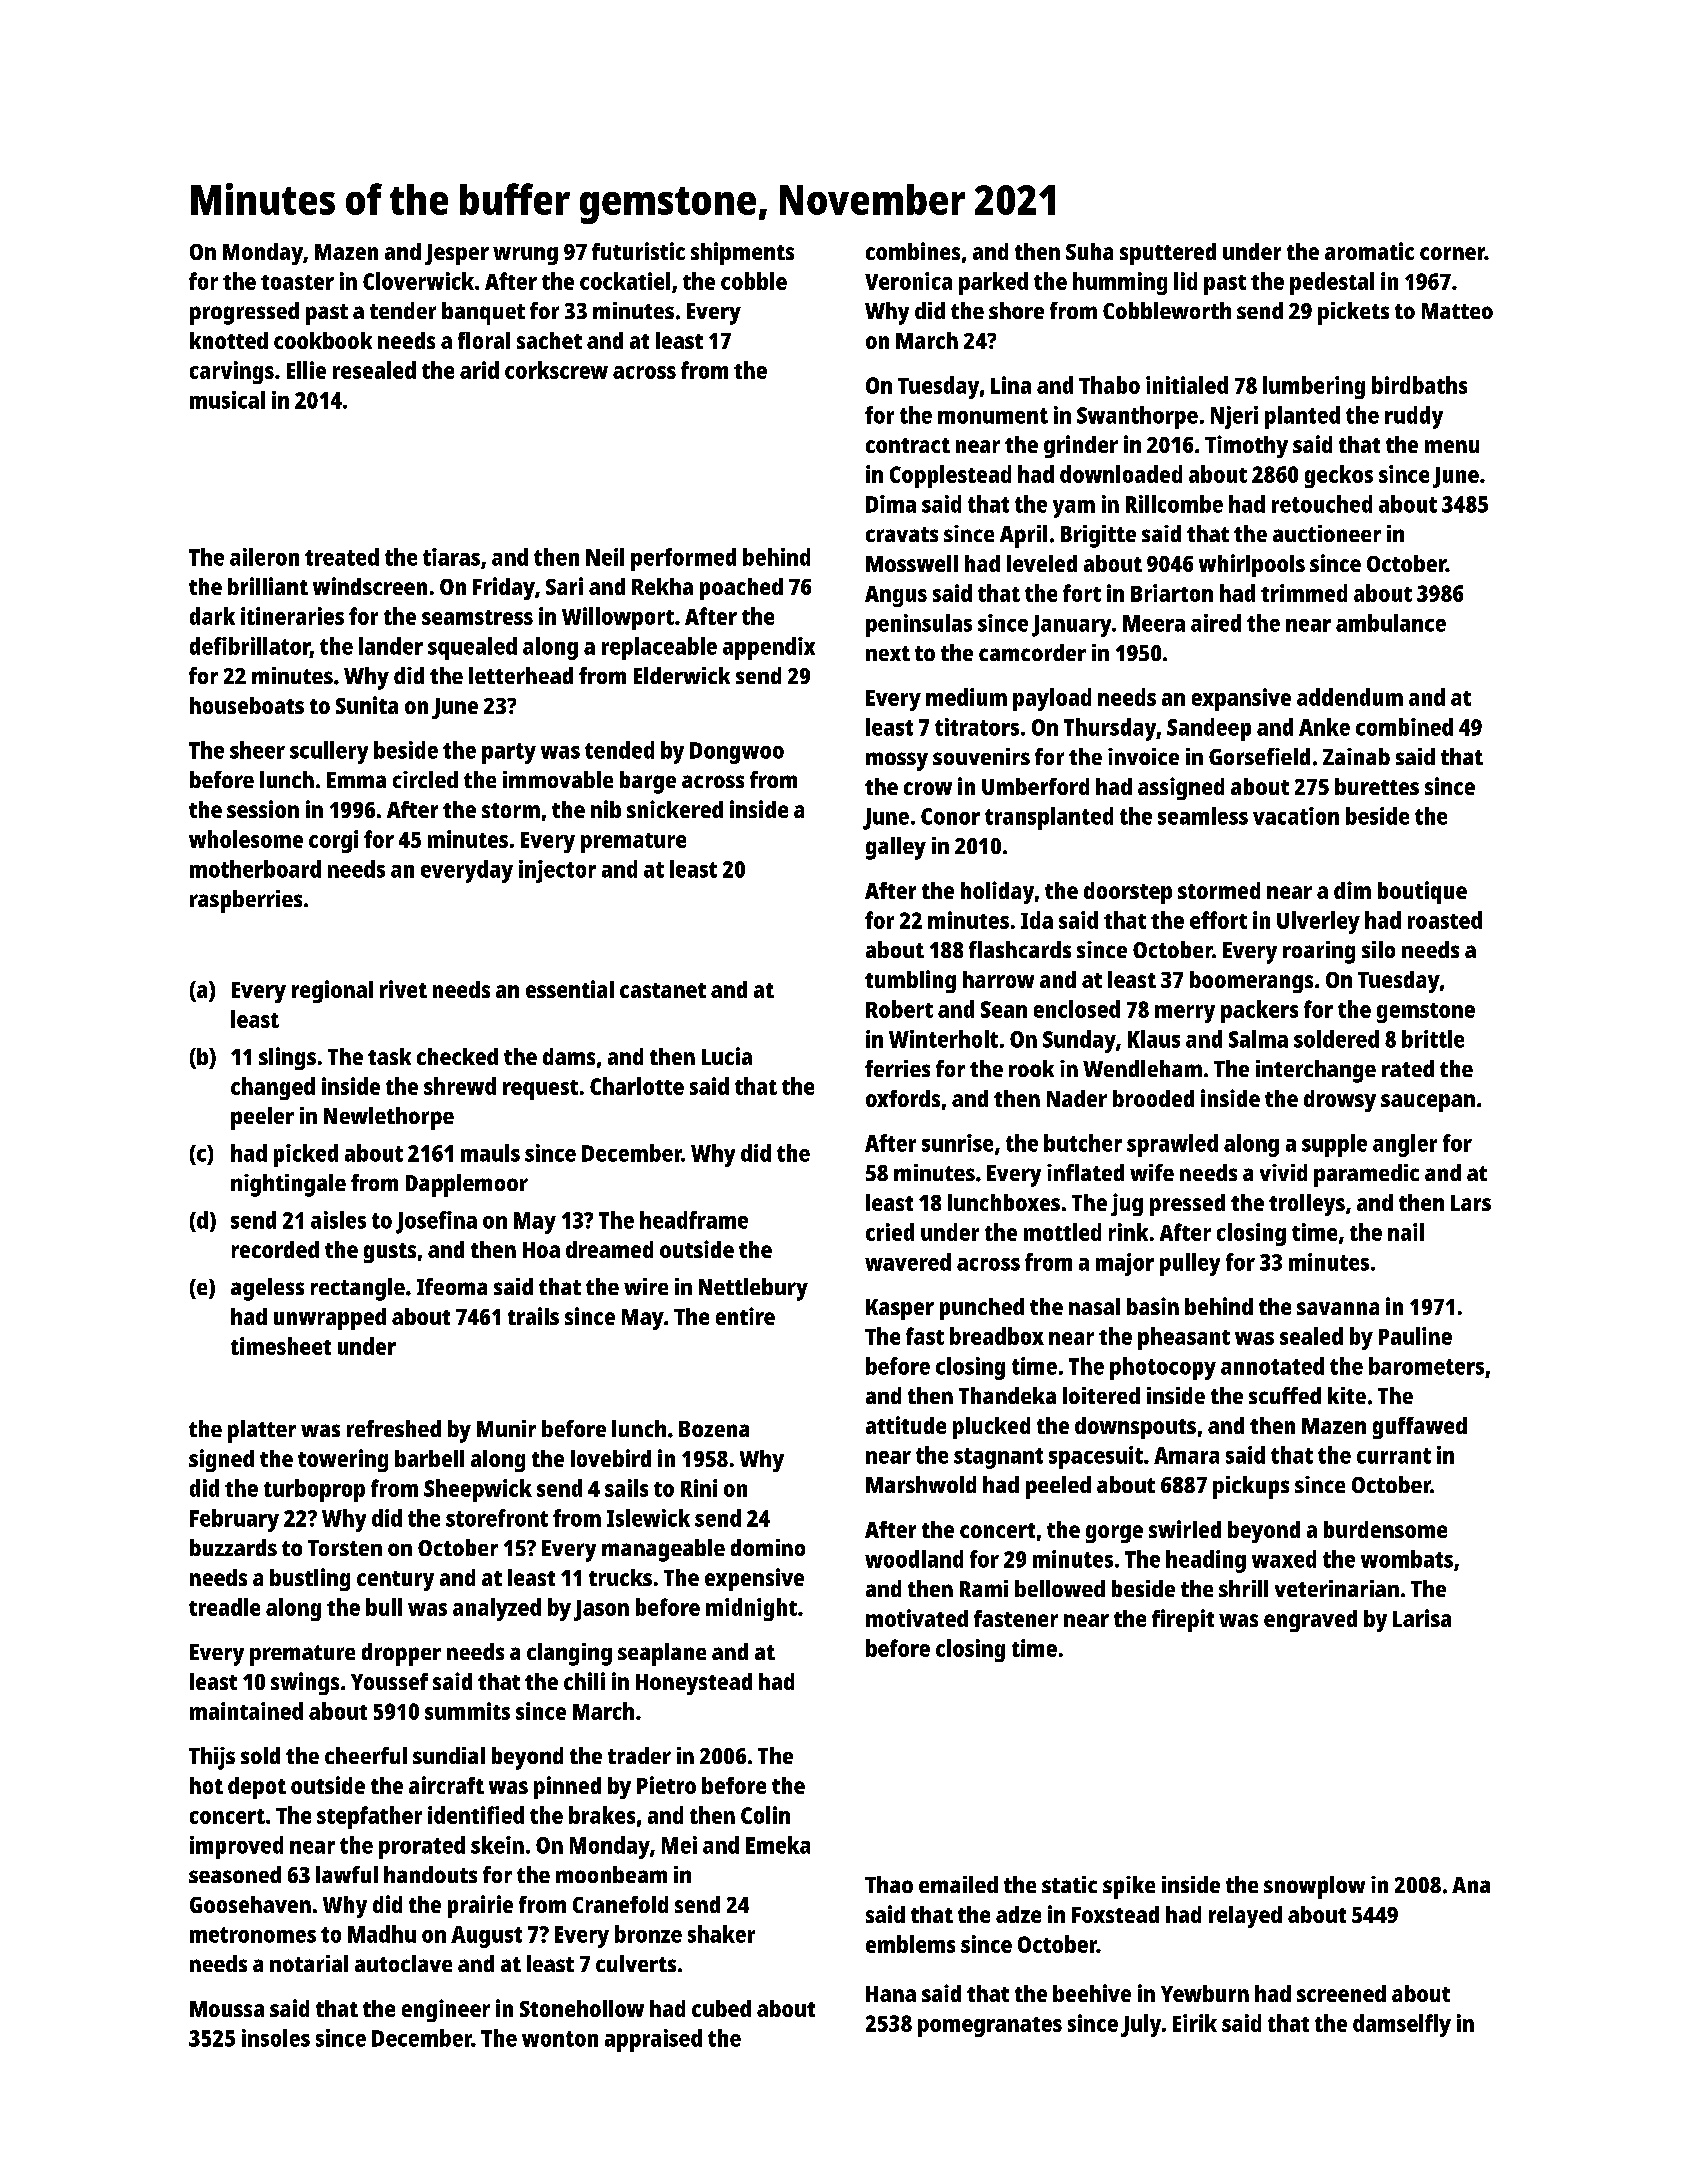  Describe the element at coordinates (768, 1547) in the page. I see `domino` at that location.
